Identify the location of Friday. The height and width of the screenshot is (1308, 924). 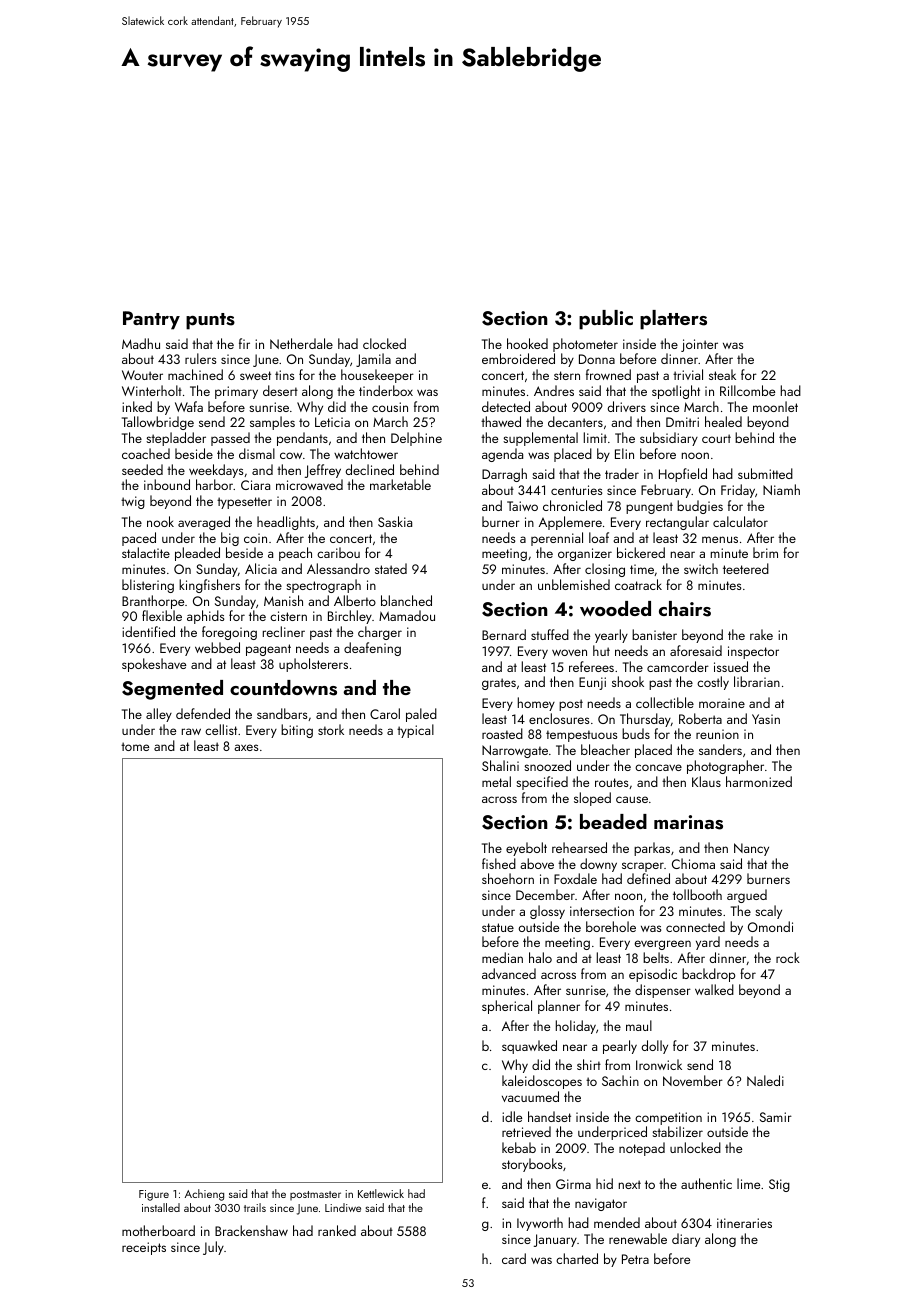
(738, 491).
